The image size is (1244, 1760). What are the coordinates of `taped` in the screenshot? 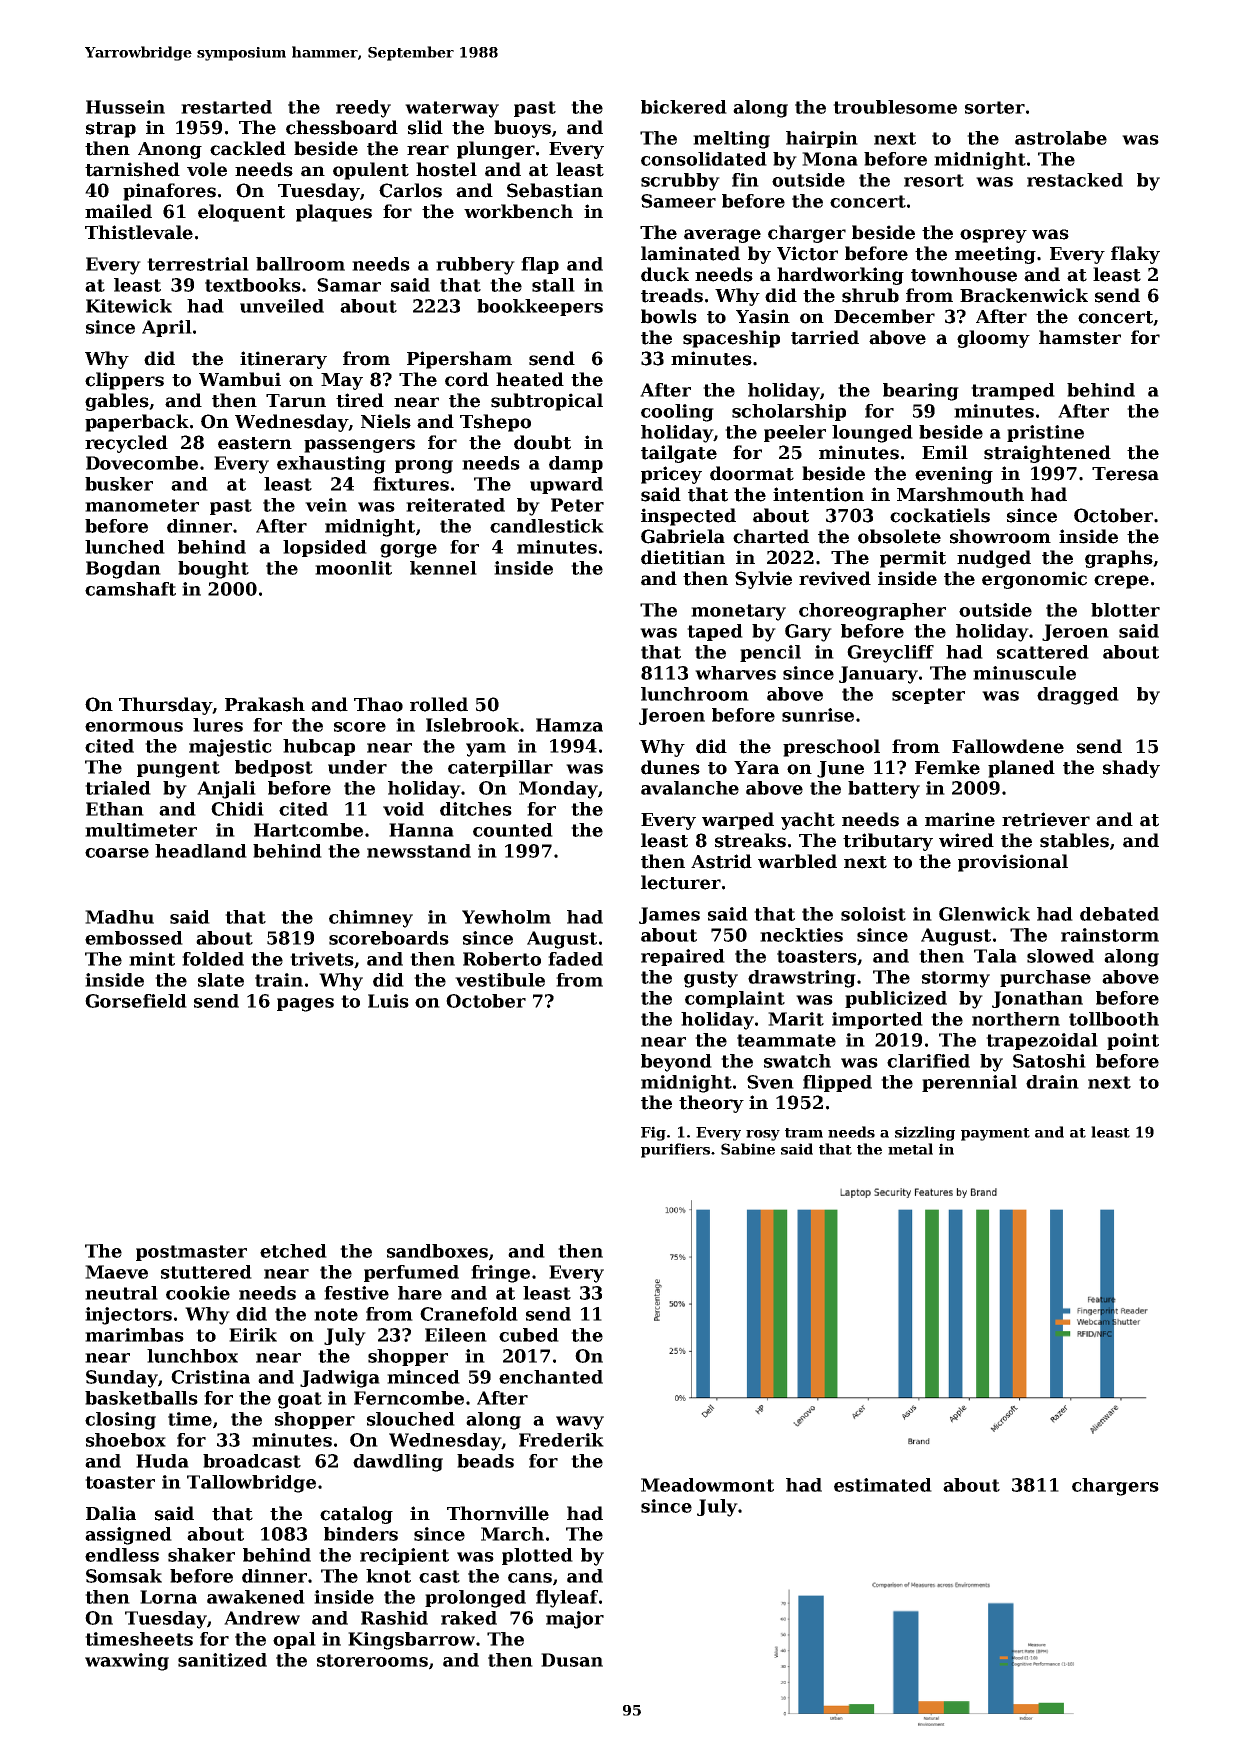 It's located at (715, 632).
